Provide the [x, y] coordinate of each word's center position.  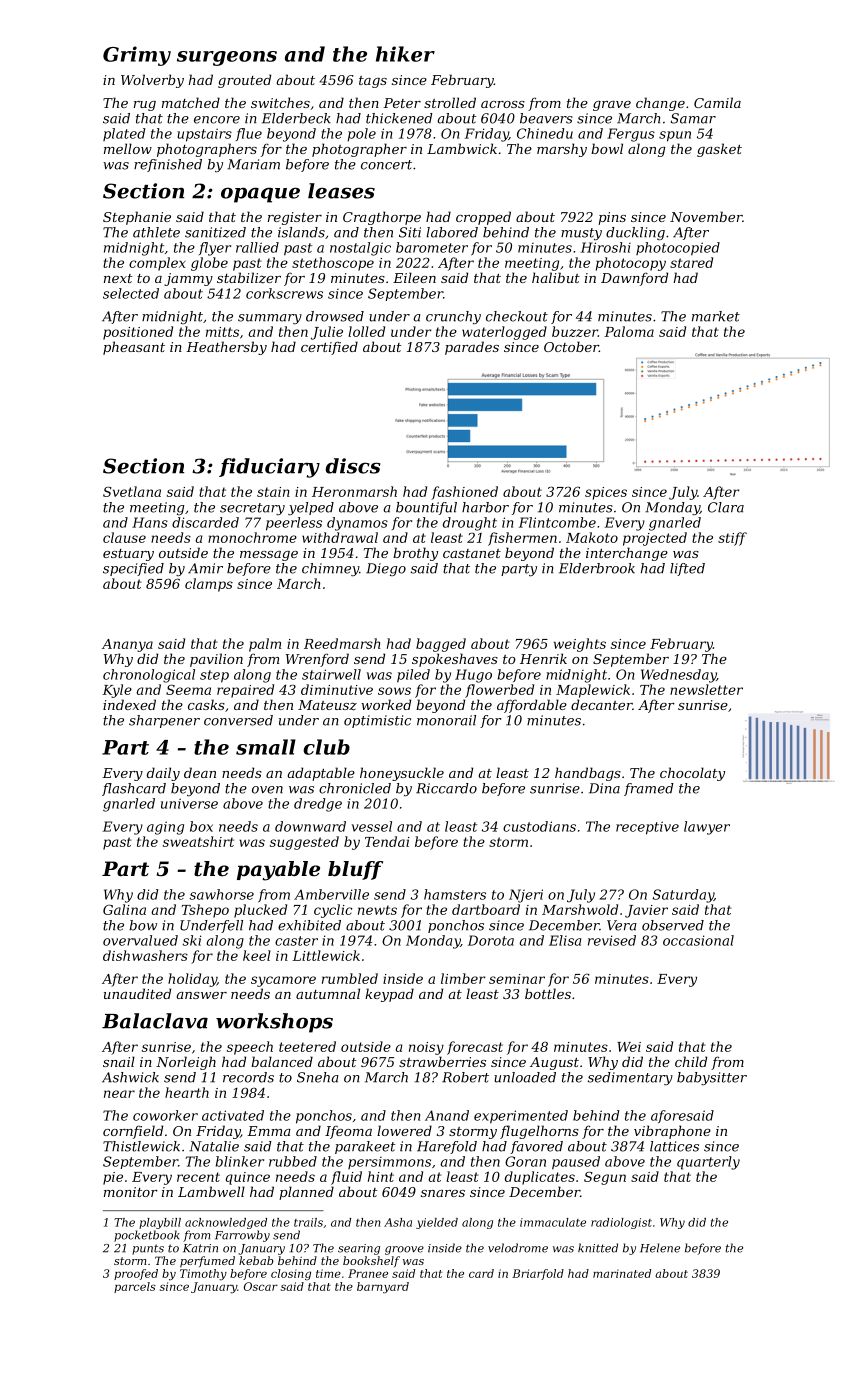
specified [133, 569]
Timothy [203, 1275]
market [716, 316]
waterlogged [504, 333]
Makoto [592, 537]
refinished [168, 165]
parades [472, 348]
